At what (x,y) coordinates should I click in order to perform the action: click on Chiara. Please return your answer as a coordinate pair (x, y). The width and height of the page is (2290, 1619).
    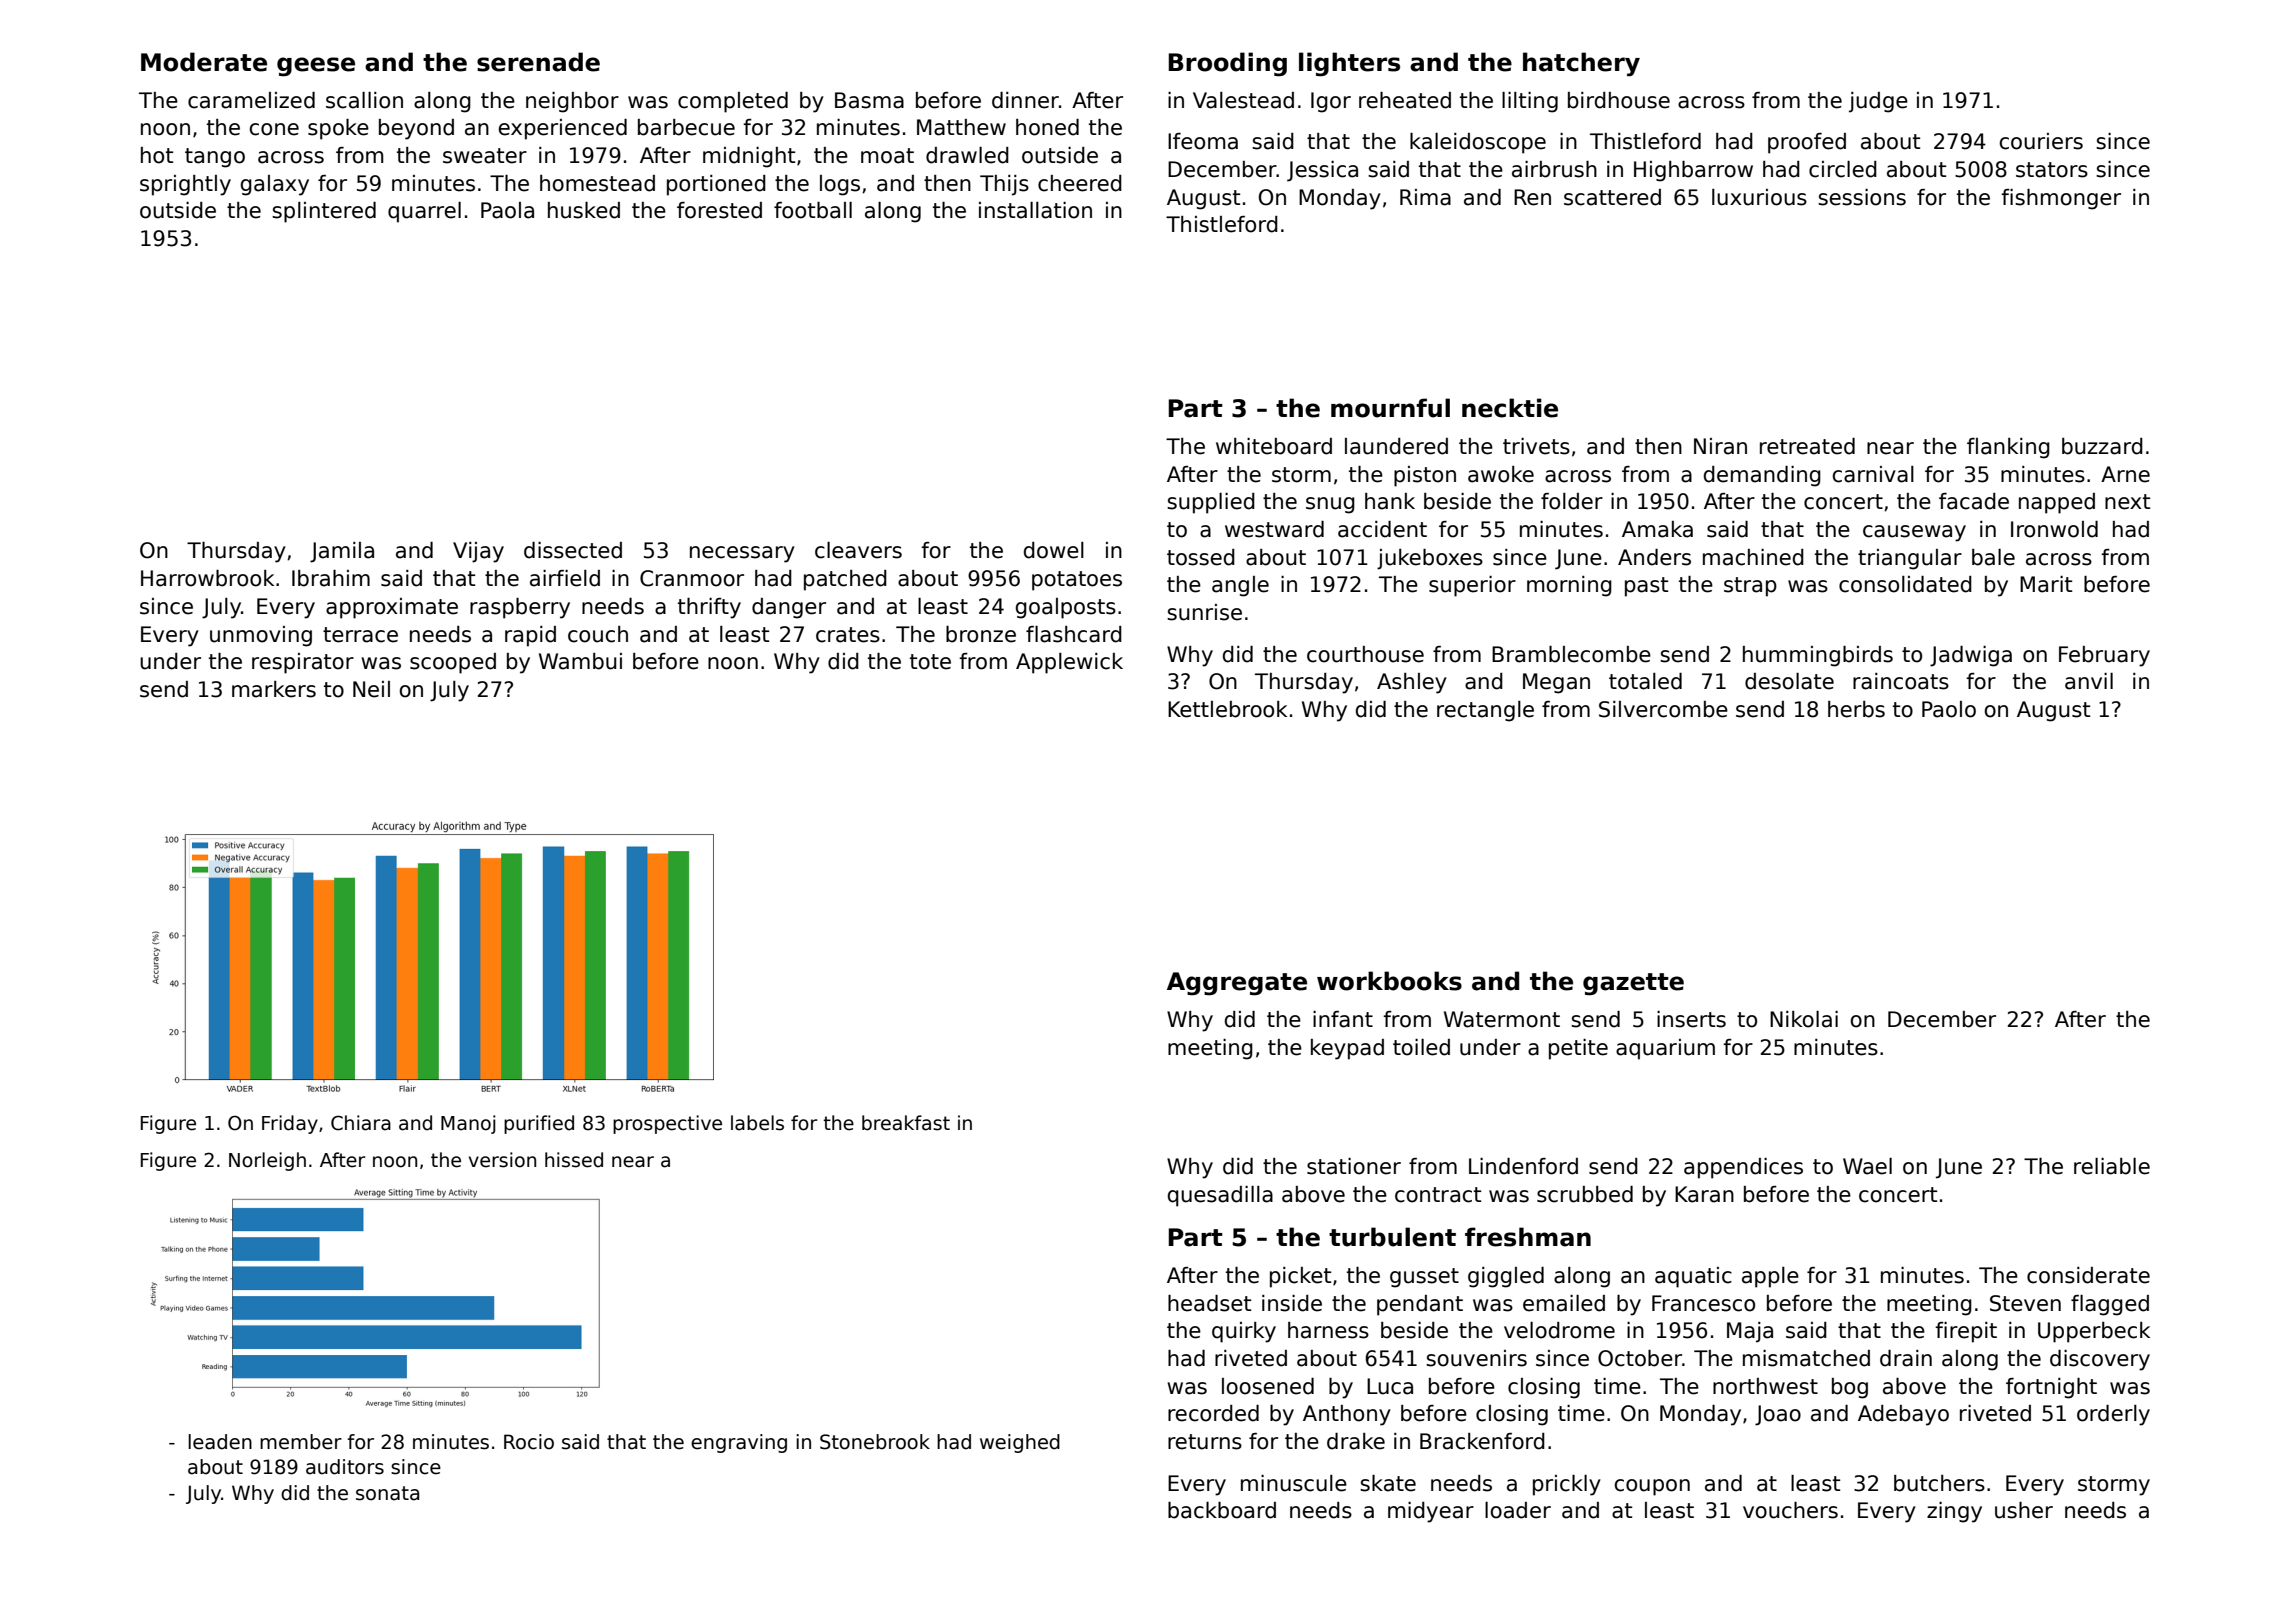
    Looking at the image, I should click on (361, 1123).
